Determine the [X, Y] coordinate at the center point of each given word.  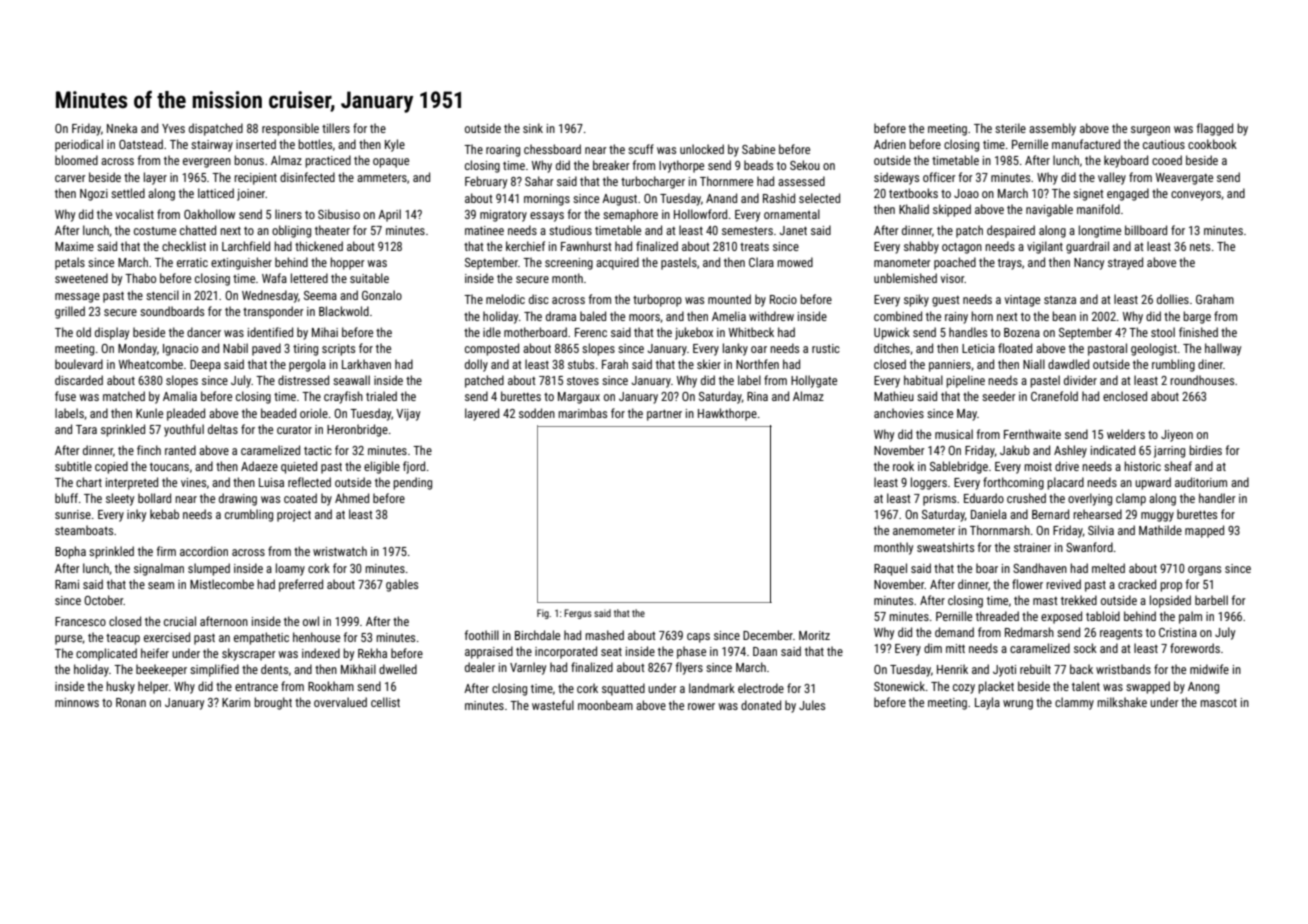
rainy [956, 318]
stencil [162, 295]
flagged [1215, 129]
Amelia [729, 316]
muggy [1157, 517]
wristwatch [340, 551]
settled [128, 193]
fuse [65, 396]
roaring [503, 151]
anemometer [924, 531]
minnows [77, 702]
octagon [962, 248]
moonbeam [605, 705]
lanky [735, 349]
